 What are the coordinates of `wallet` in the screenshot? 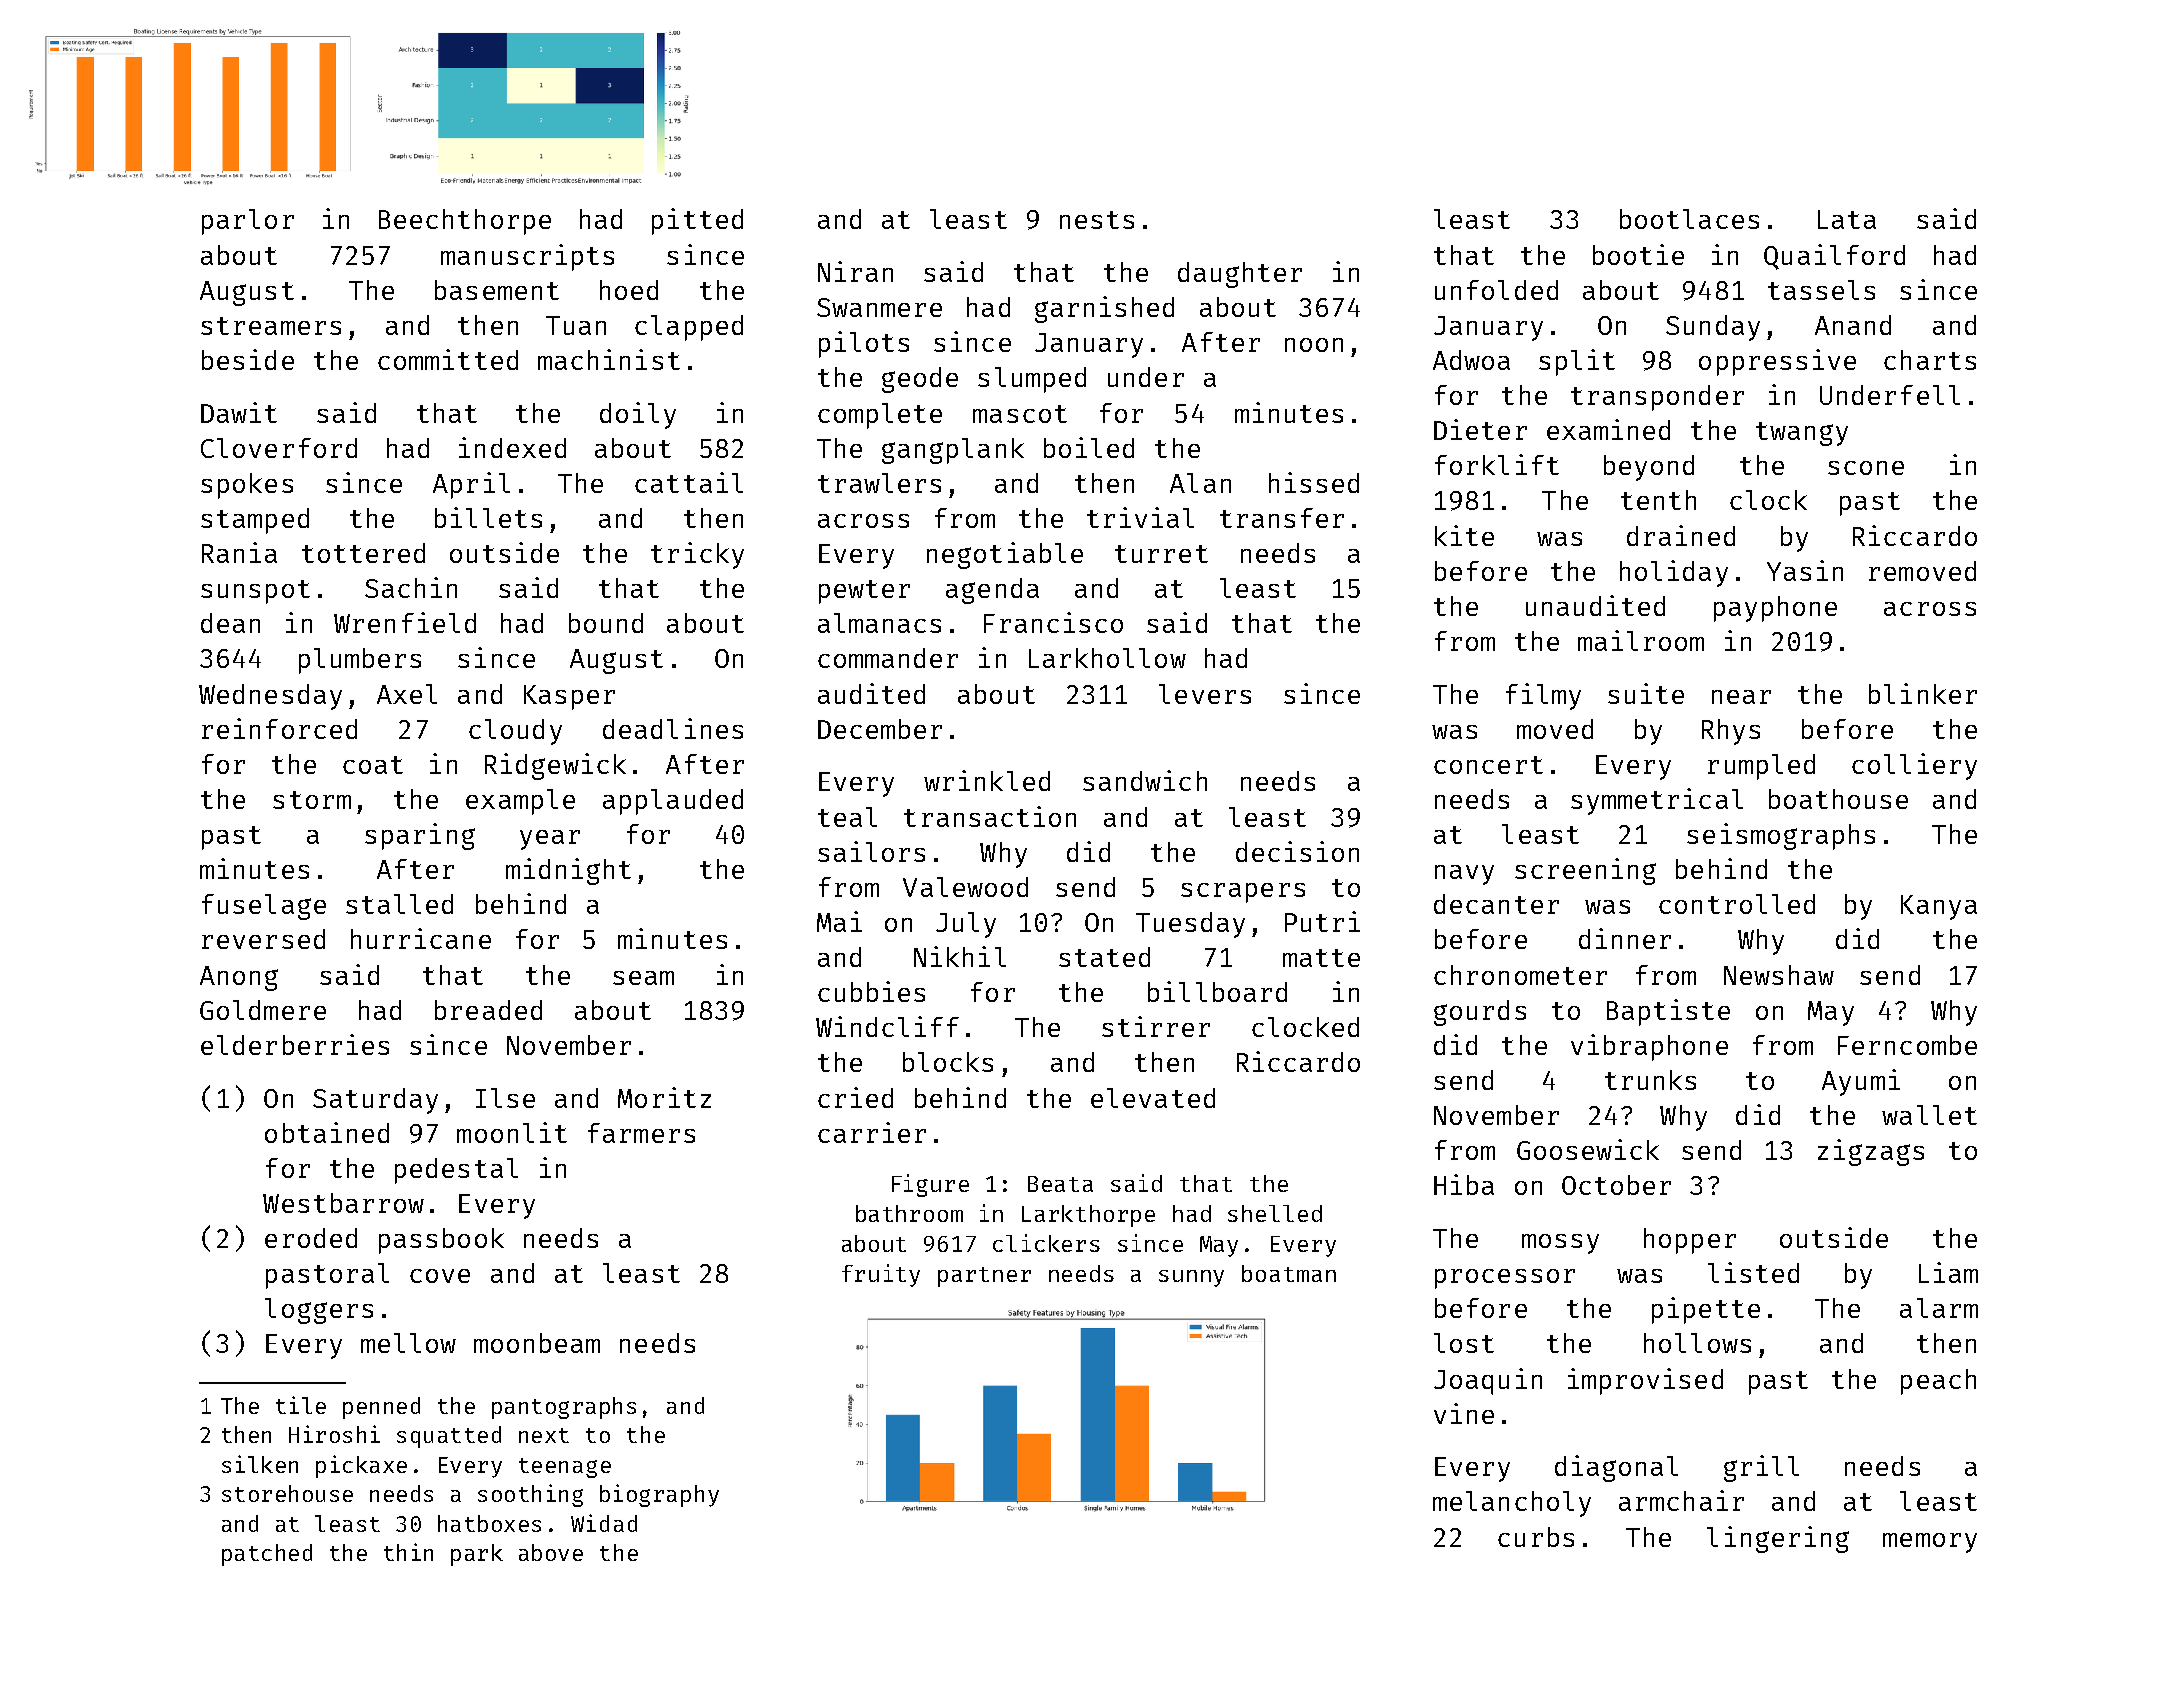 It's located at (1929, 1115).
